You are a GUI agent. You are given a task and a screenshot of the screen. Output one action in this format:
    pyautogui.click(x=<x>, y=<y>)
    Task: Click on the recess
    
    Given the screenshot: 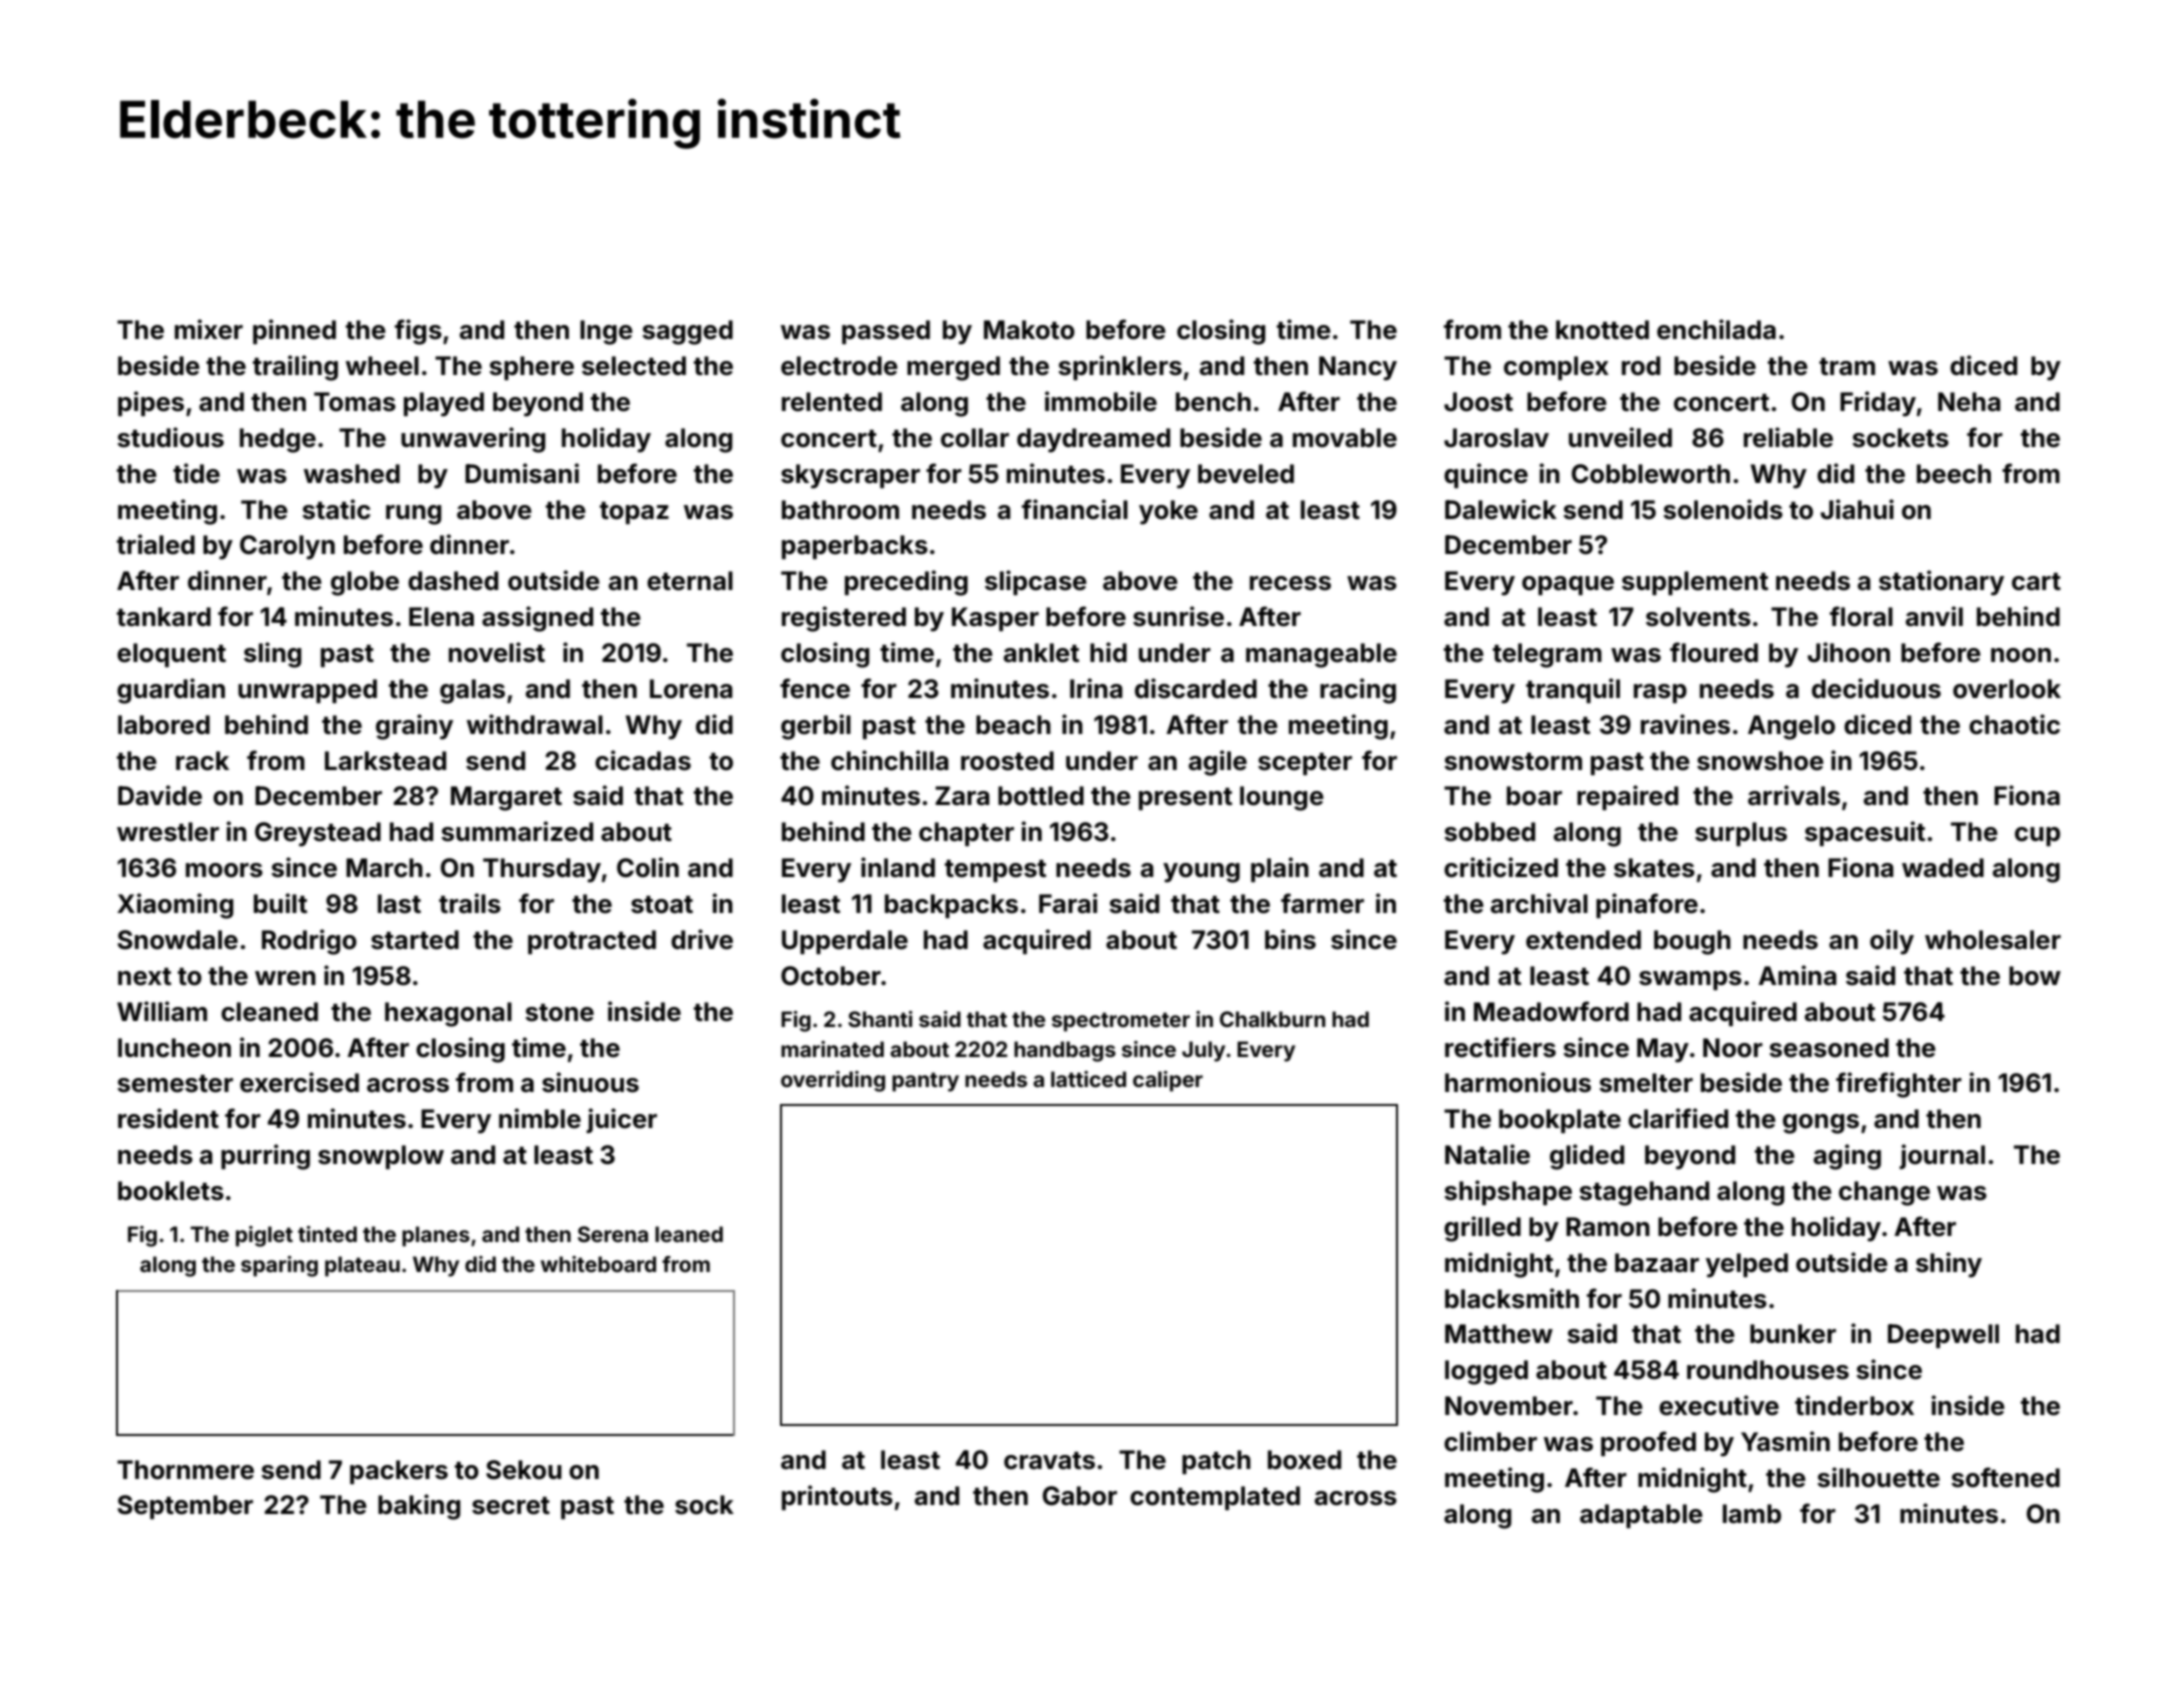 What is the action you would take?
    pyautogui.click(x=1290, y=583)
